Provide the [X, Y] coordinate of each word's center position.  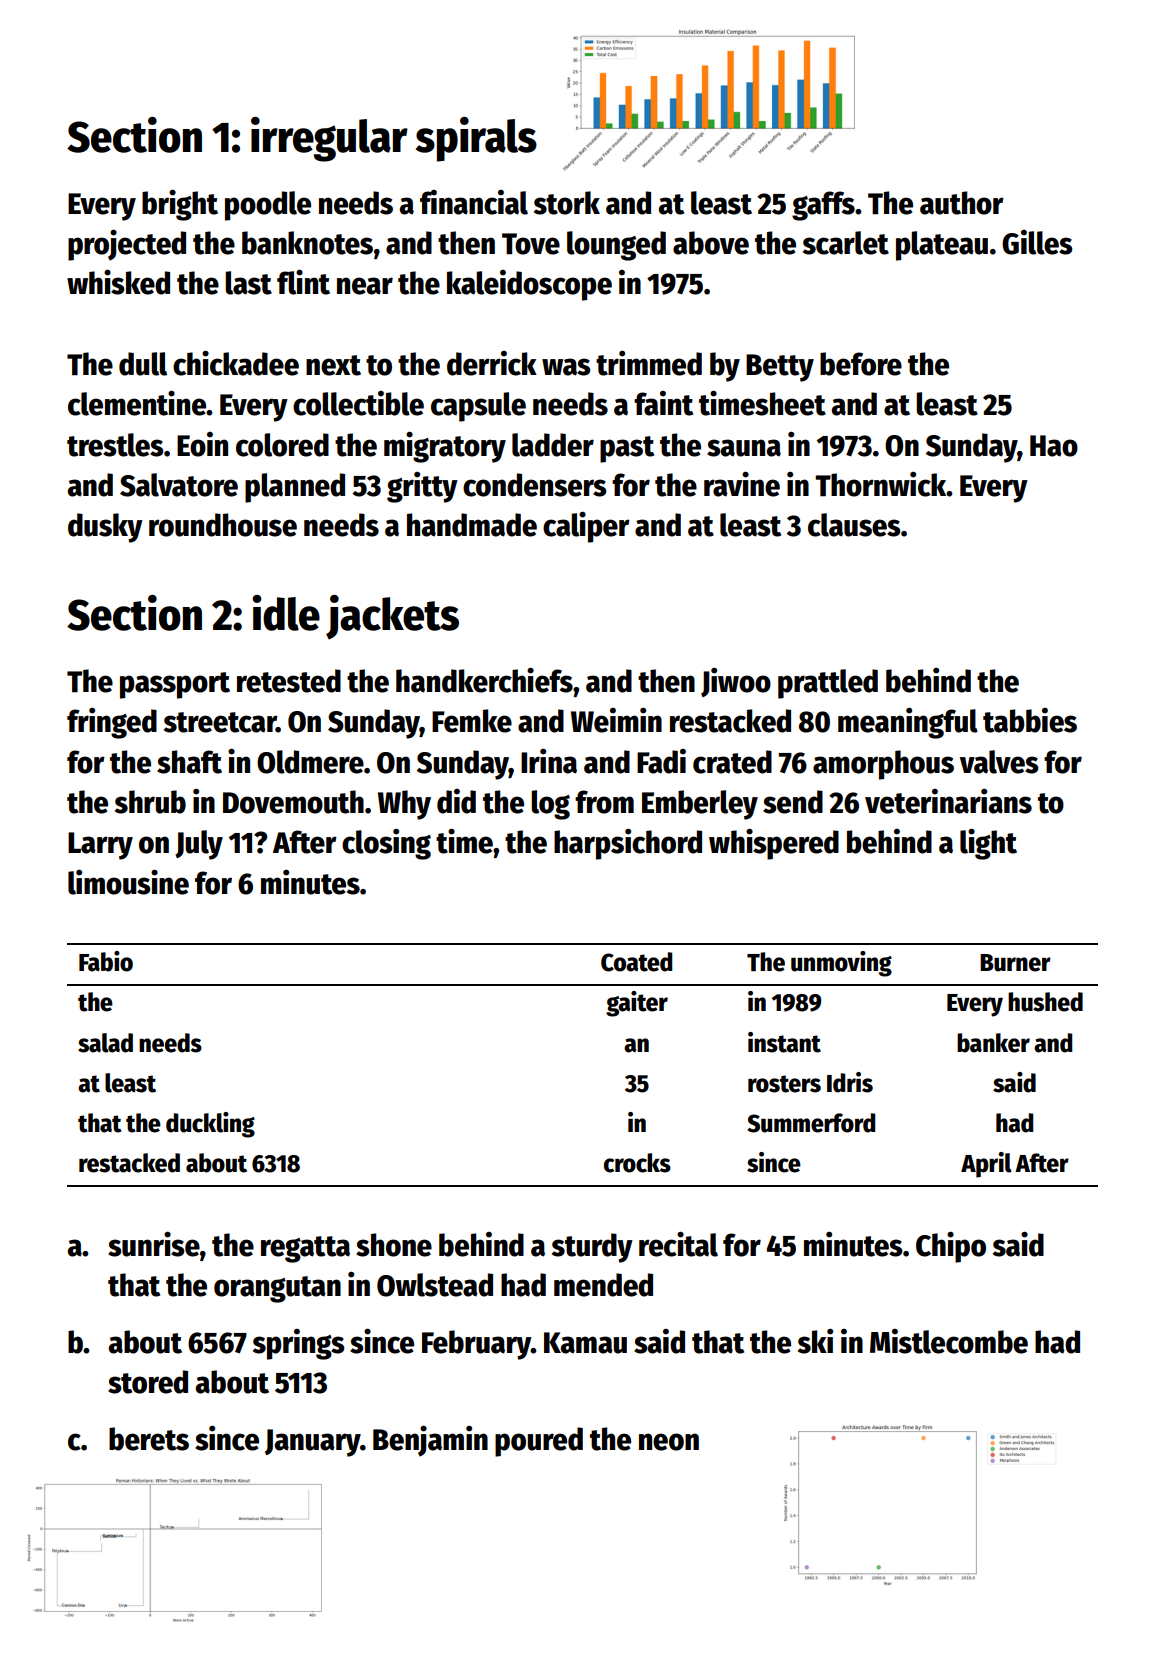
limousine [128, 882]
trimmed [649, 363]
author [962, 203]
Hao [1054, 446]
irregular [329, 139]
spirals [476, 139]
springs [299, 1344]
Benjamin [430, 1441]
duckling [210, 1125]
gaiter [637, 1004]
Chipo [951, 1247]
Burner [1015, 963]
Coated [636, 962]
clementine [137, 403]
